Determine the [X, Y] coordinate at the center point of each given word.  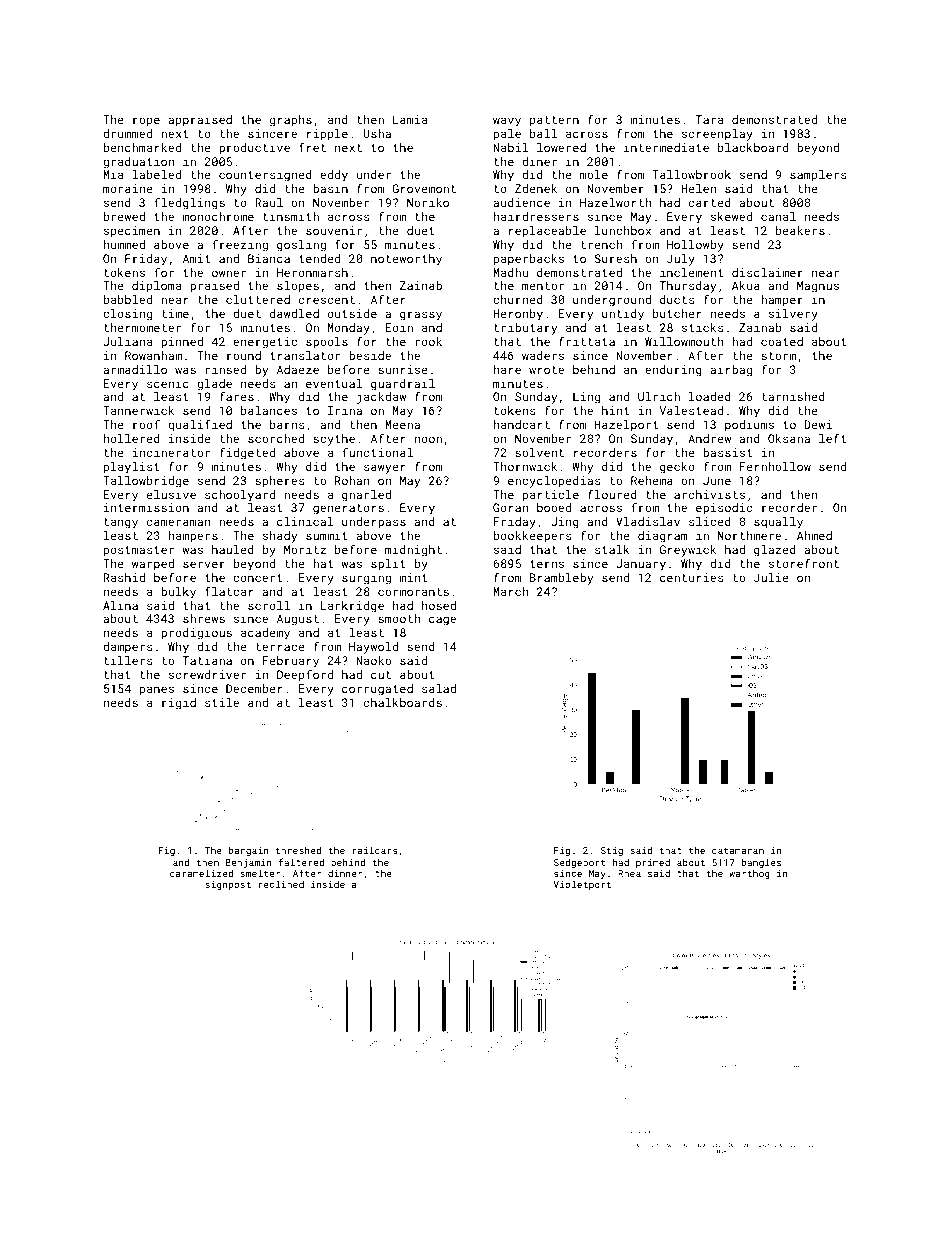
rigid [179, 704]
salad [439, 688]
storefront [804, 563]
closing [127, 315]
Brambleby [561, 579]
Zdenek [536, 188]
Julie [771, 577]
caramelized [201, 873]
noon [428, 439]
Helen [698, 188]
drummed [127, 133]
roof [146, 424]
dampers [128, 648]
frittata [587, 341]
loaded [710, 396]
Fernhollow [775, 466]
